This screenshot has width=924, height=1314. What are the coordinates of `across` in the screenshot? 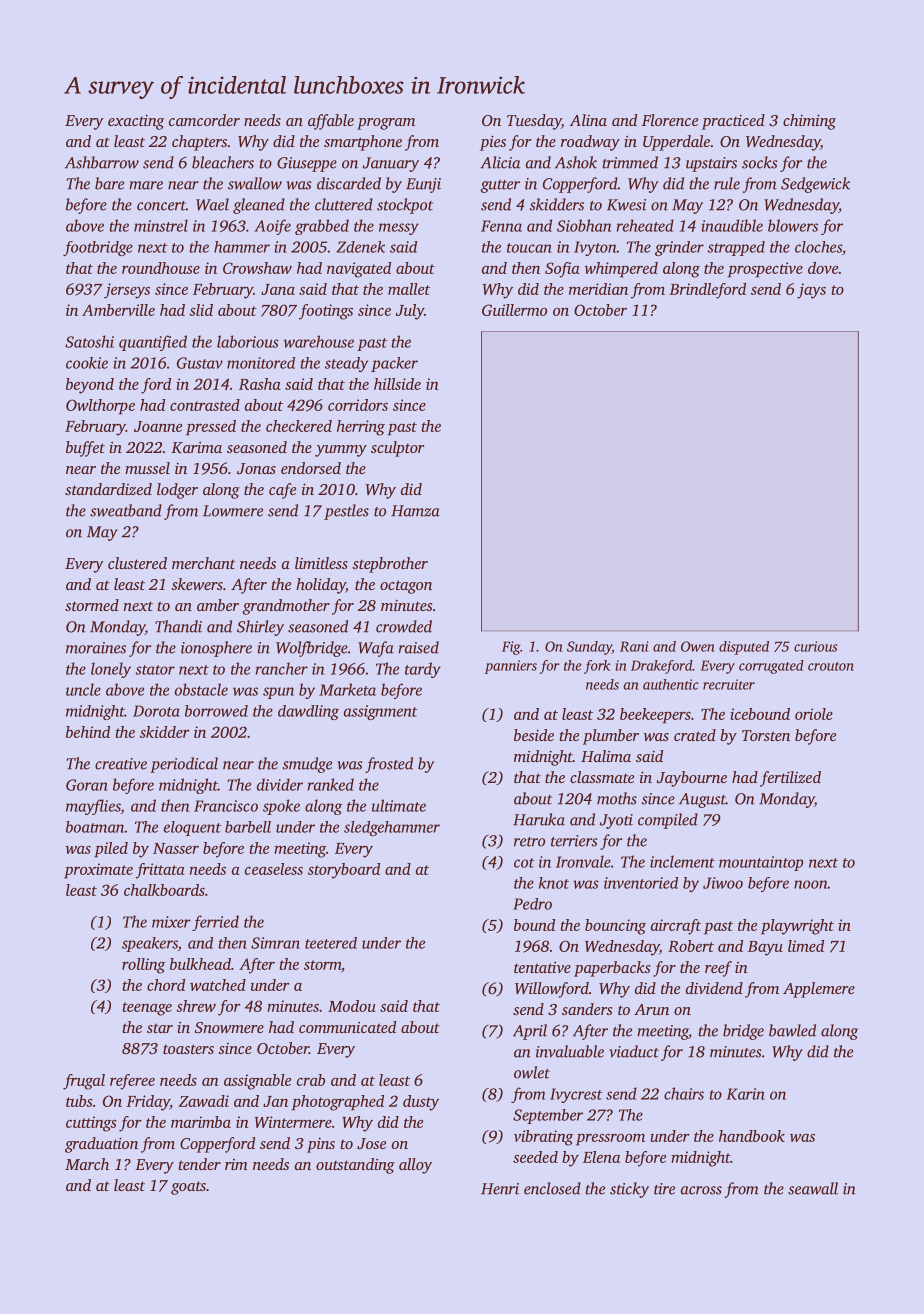 It's located at (701, 1190).
